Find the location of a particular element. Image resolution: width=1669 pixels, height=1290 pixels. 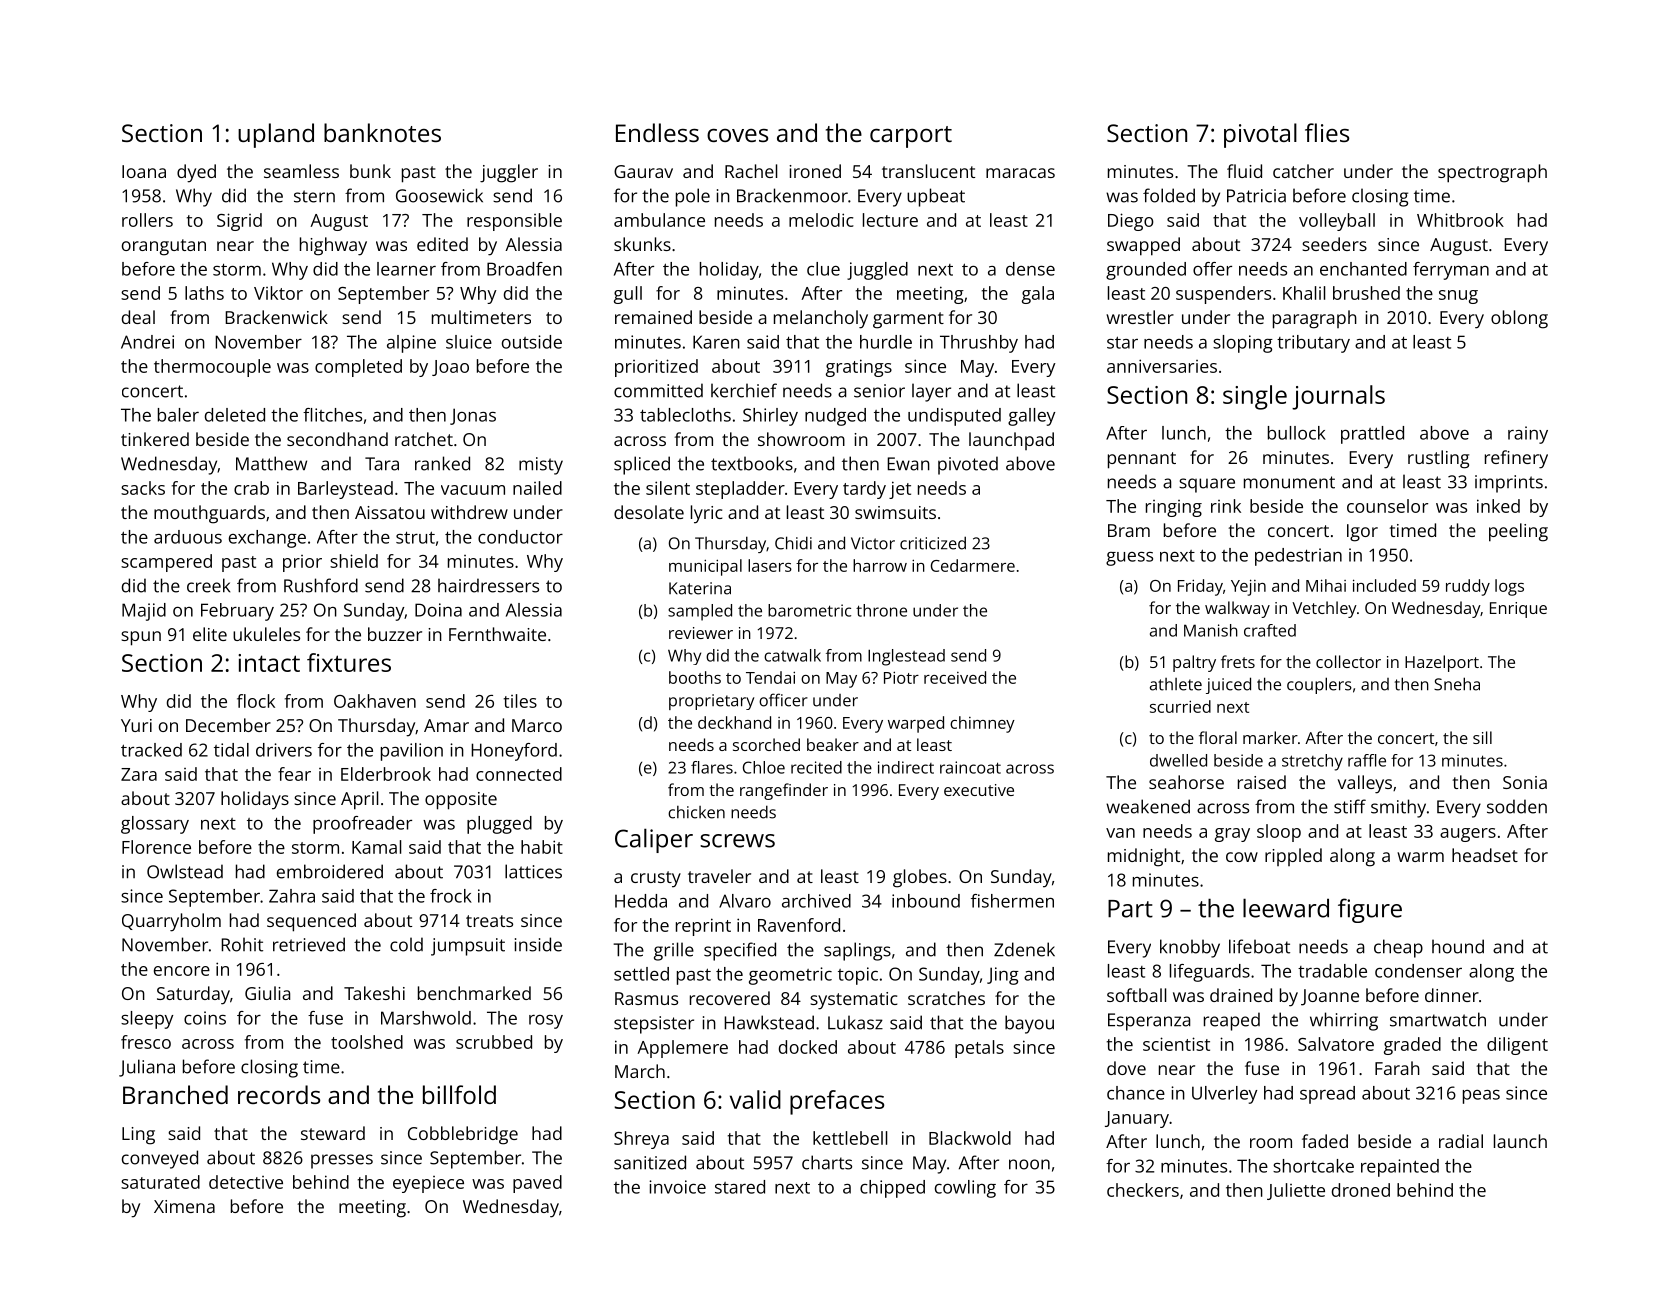

executive is located at coordinates (979, 790).
